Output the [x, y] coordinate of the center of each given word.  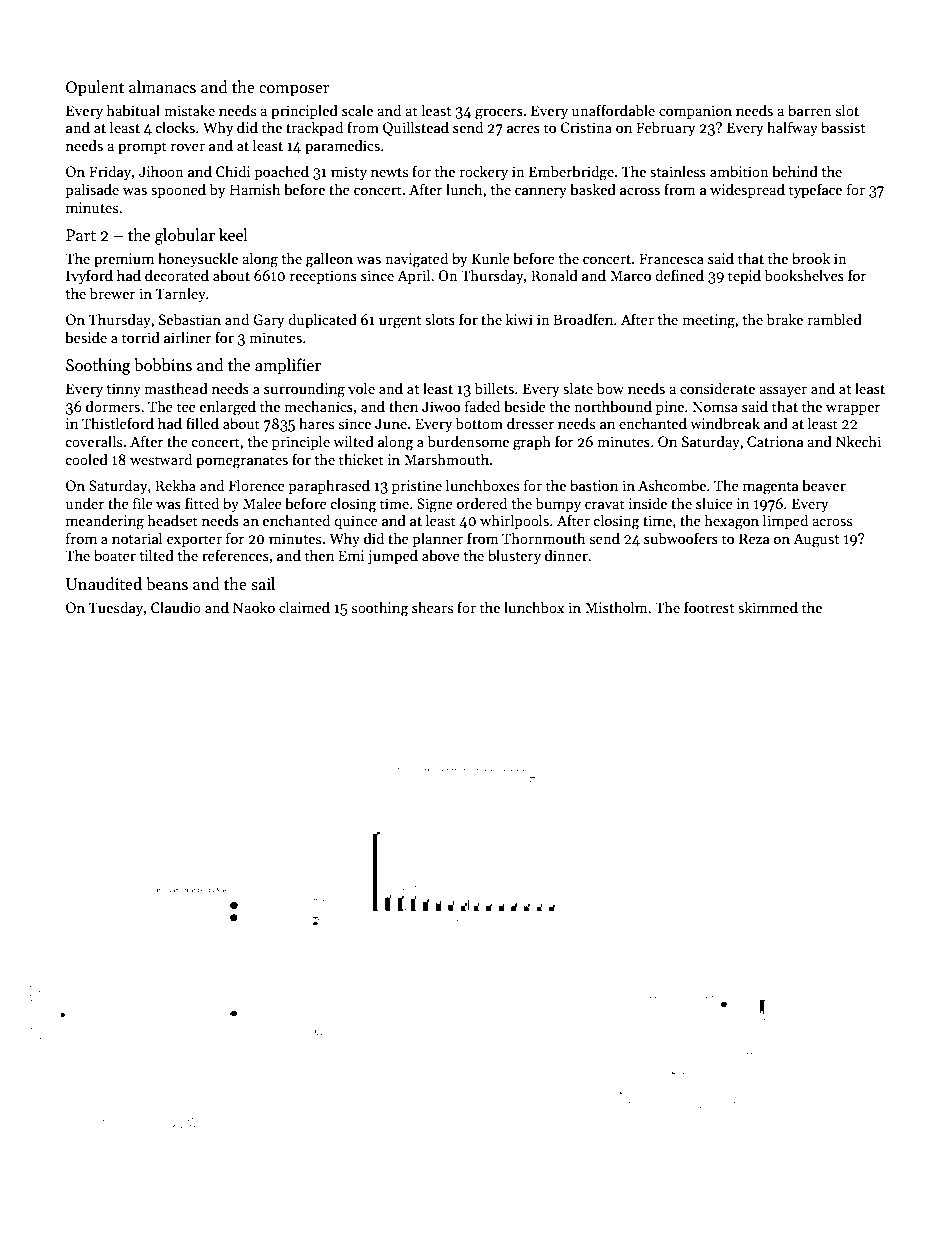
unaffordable [613, 110]
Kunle [491, 258]
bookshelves [804, 275]
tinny [123, 390]
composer [294, 91]
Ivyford [89, 276]
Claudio [176, 607]
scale [357, 110]
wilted [353, 441]
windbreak [725, 423]
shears [432, 607]
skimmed [768, 607]
